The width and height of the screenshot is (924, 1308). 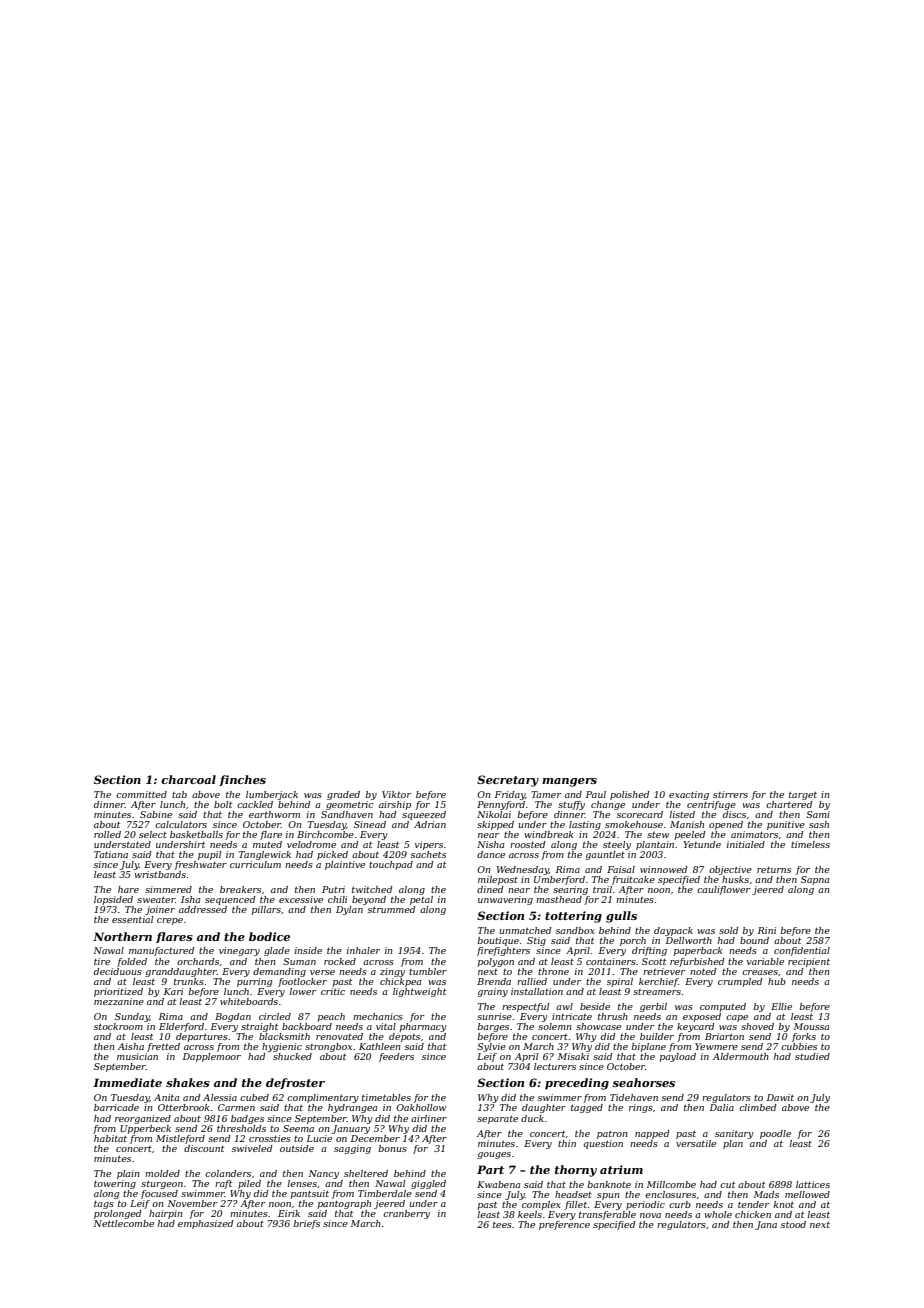 What do you see at coordinates (272, 795) in the screenshot?
I see `lumberjack` at bounding box center [272, 795].
